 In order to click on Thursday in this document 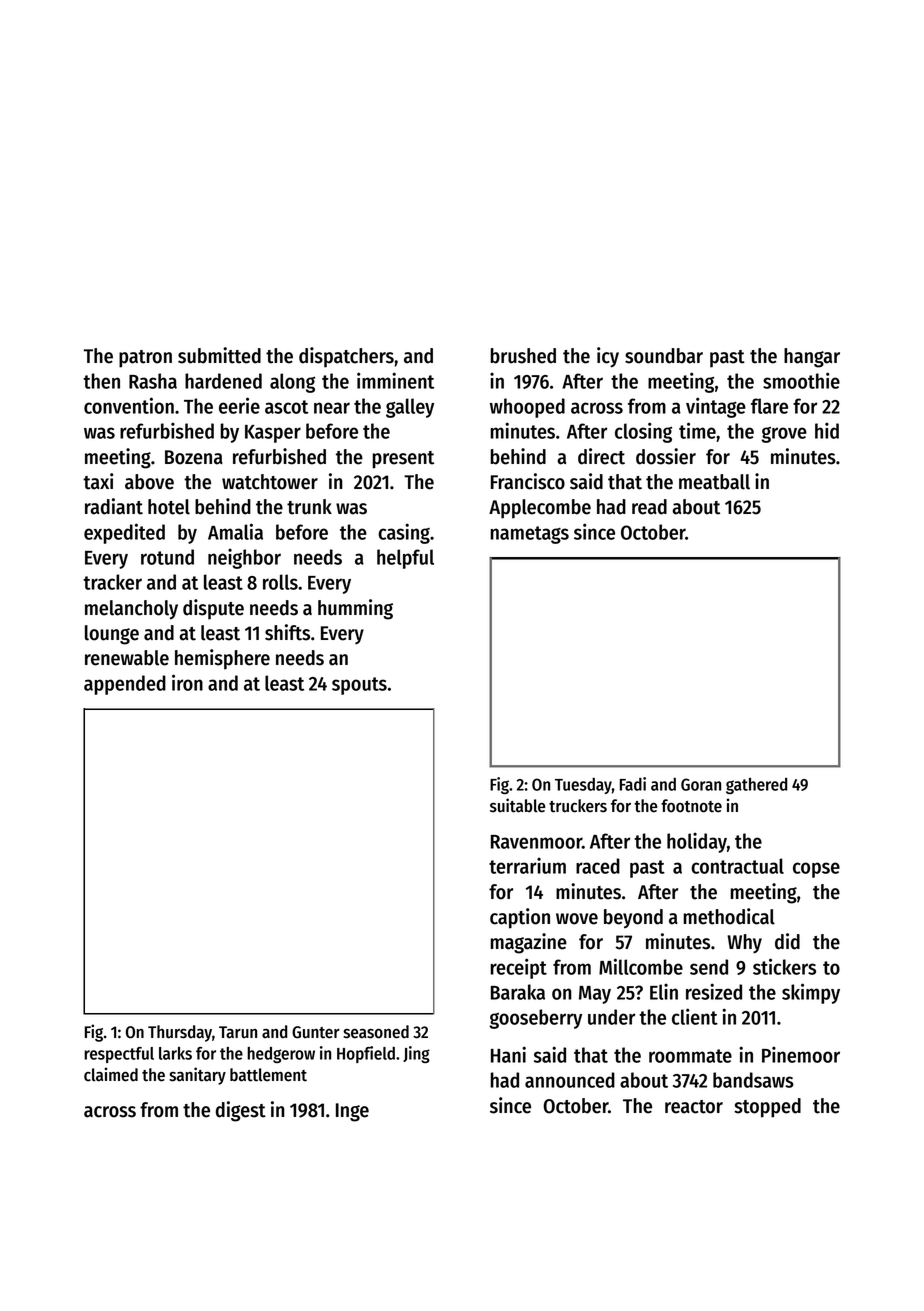, I will do `click(180, 1033)`.
